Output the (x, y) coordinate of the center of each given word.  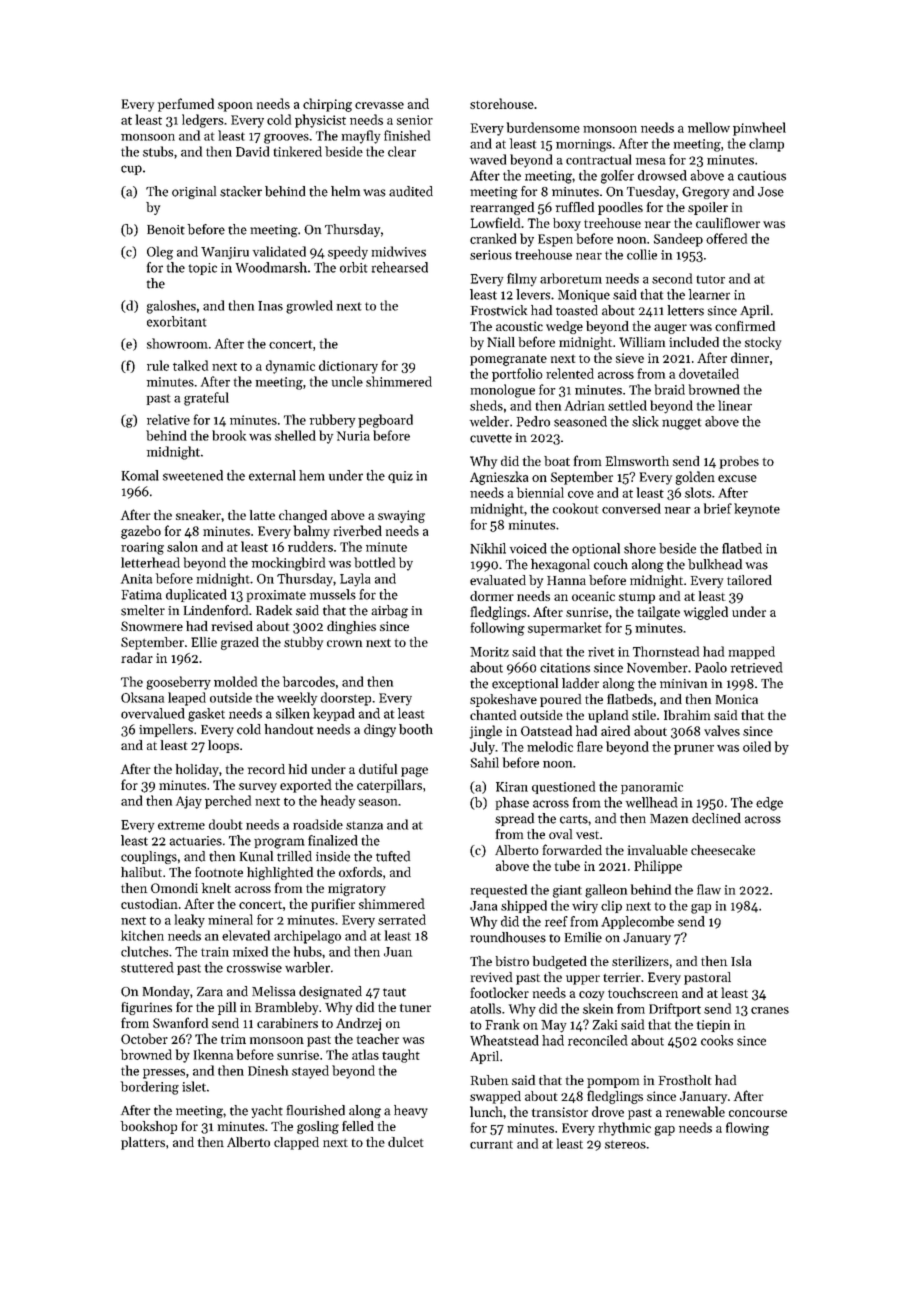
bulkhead (715, 564)
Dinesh (268, 1070)
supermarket (565, 629)
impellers (166, 730)
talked (190, 365)
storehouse (502, 103)
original (194, 192)
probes (739, 462)
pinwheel (759, 129)
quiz (400, 477)
